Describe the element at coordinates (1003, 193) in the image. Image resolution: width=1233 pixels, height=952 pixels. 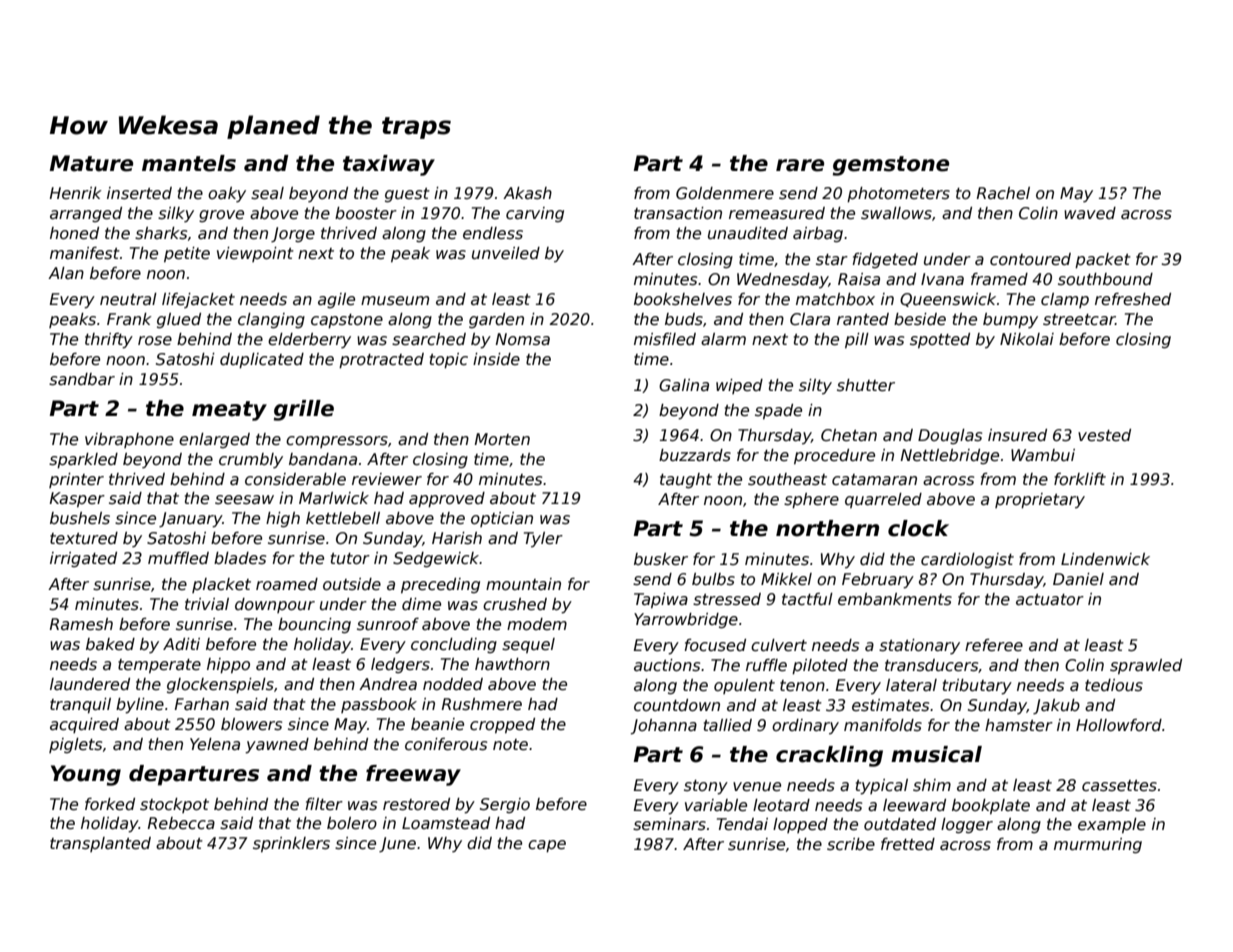
I see `Rachel` at that location.
